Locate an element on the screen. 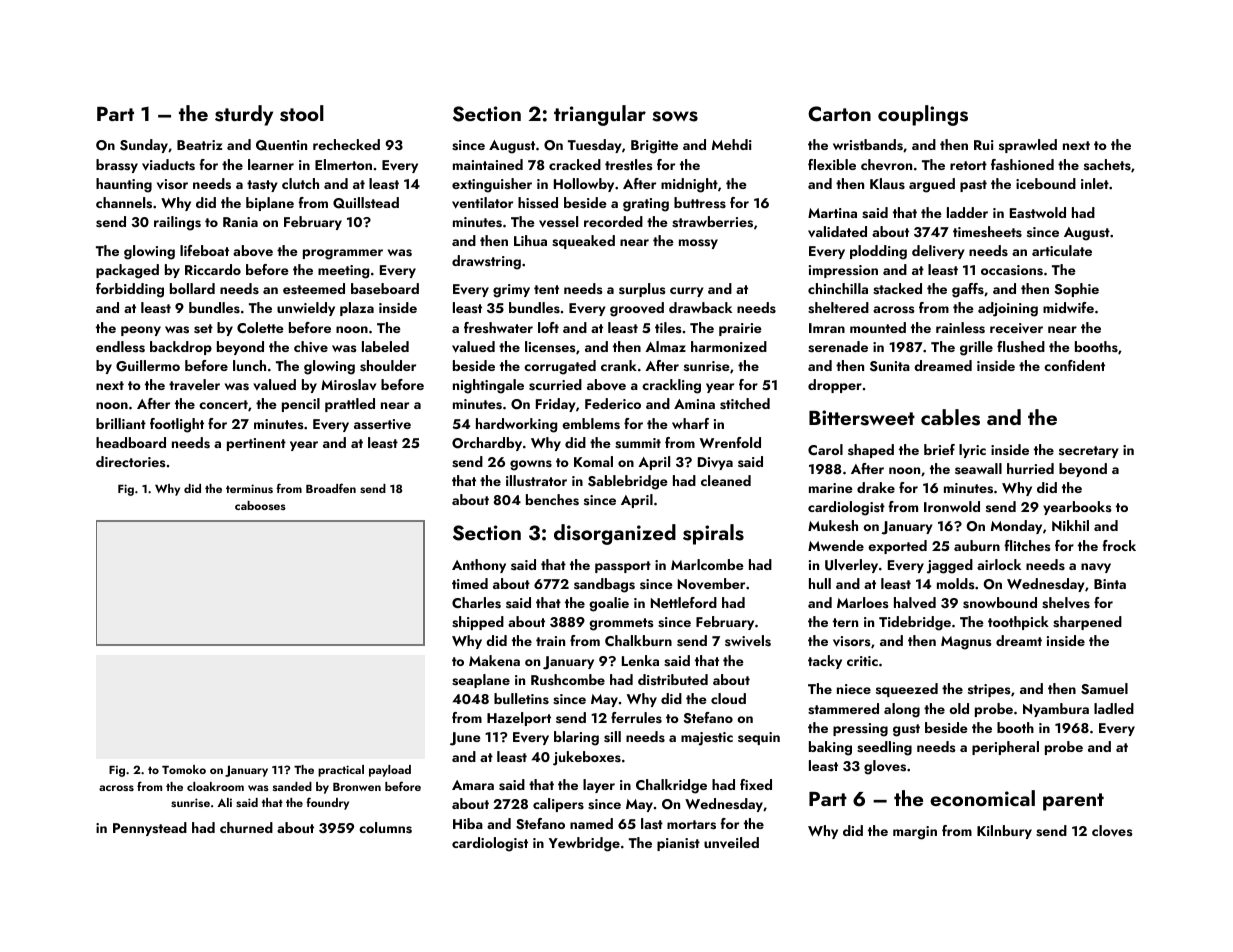 This screenshot has height=952, width=1233. calipers is located at coordinates (558, 805).
